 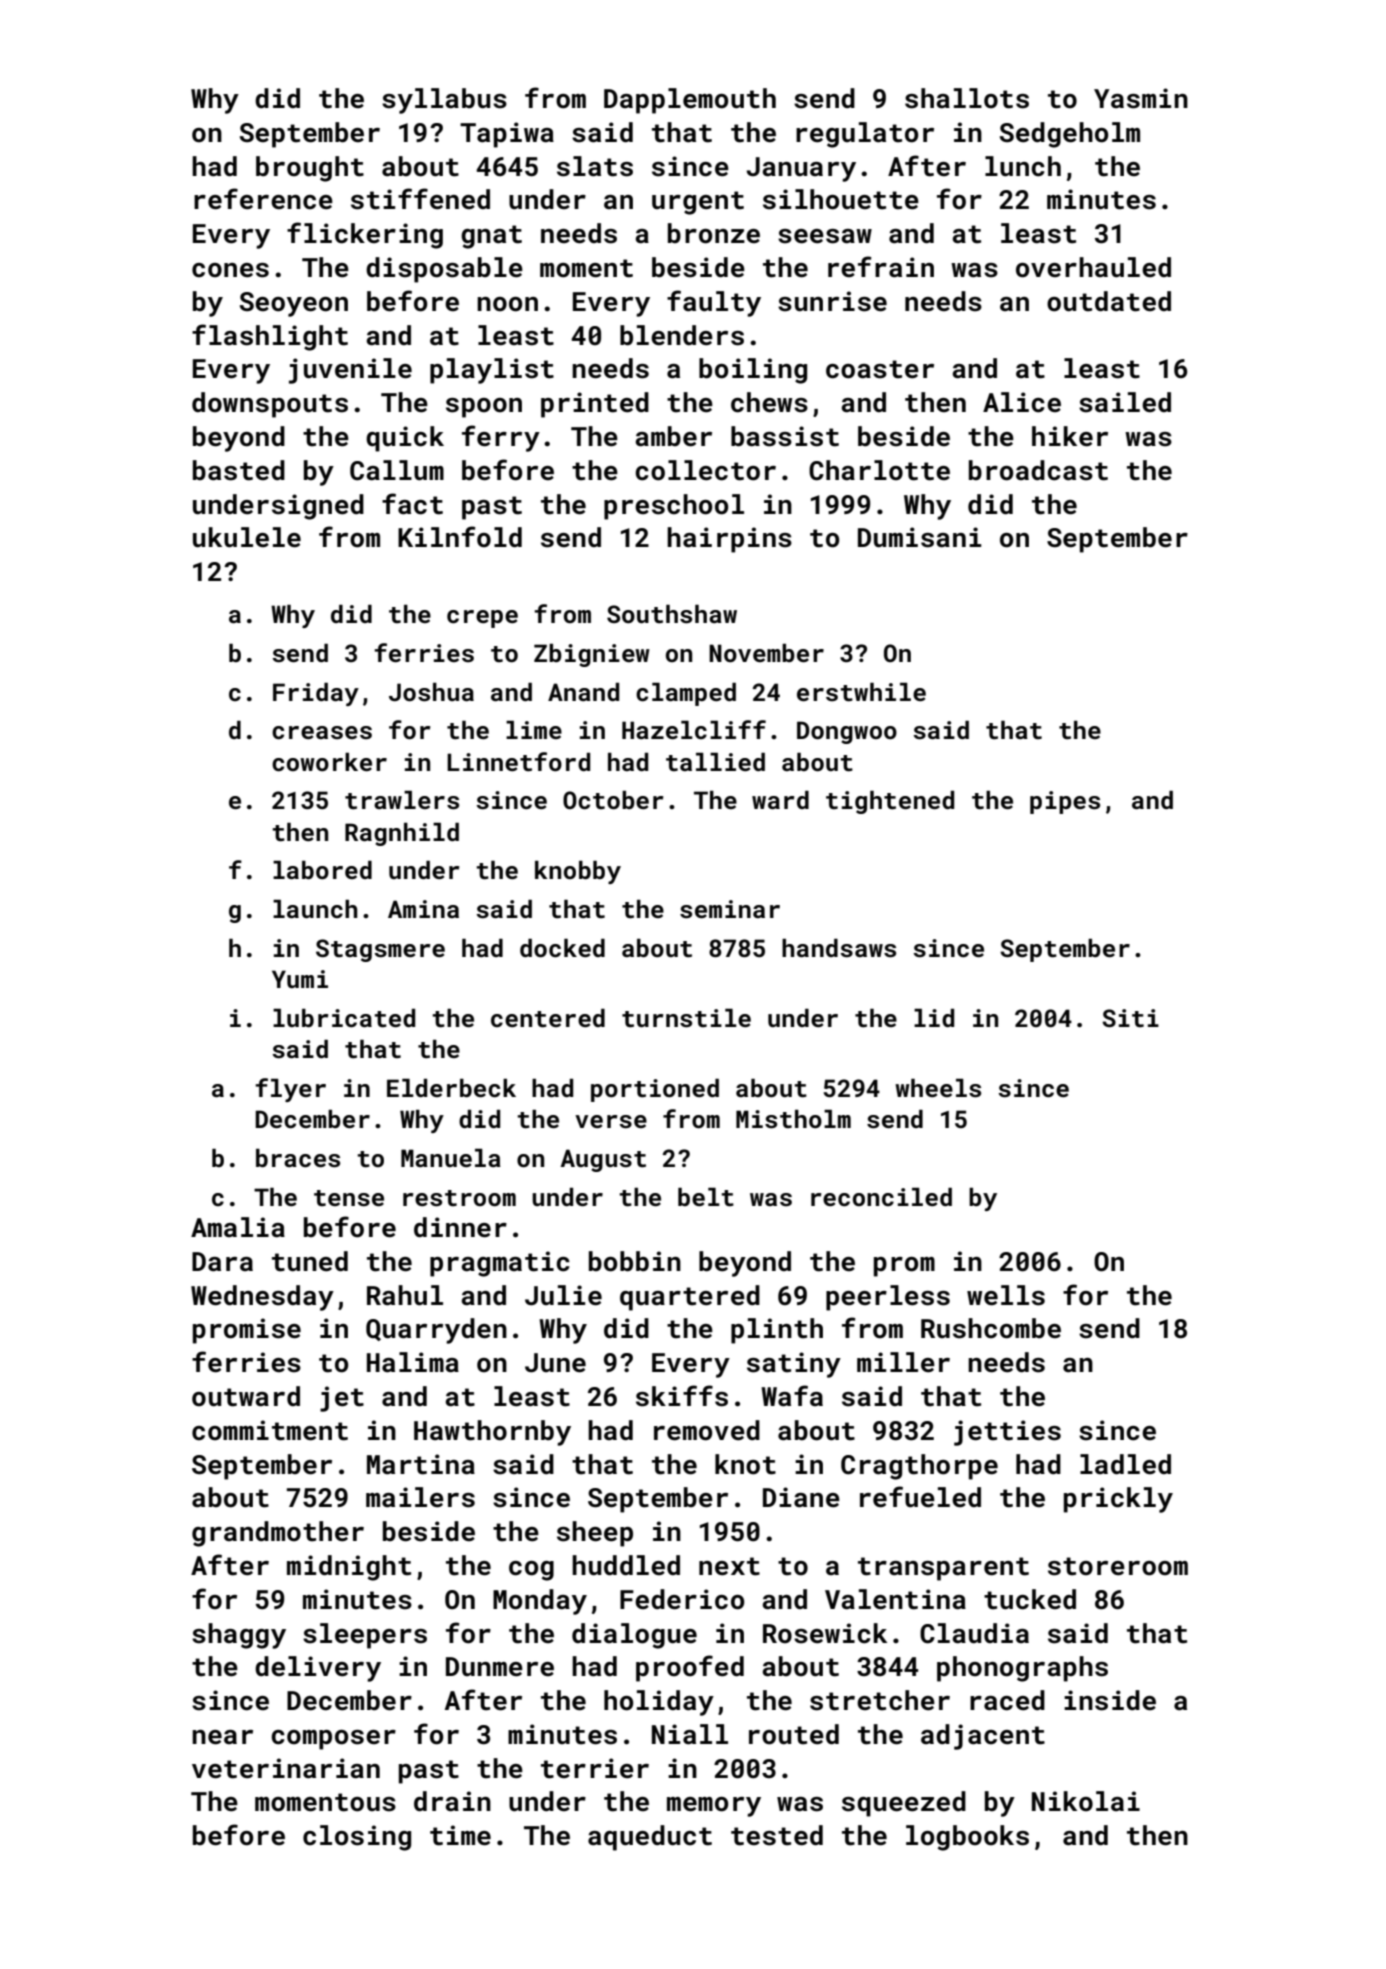 I want to click on June, so click(x=555, y=1363).
